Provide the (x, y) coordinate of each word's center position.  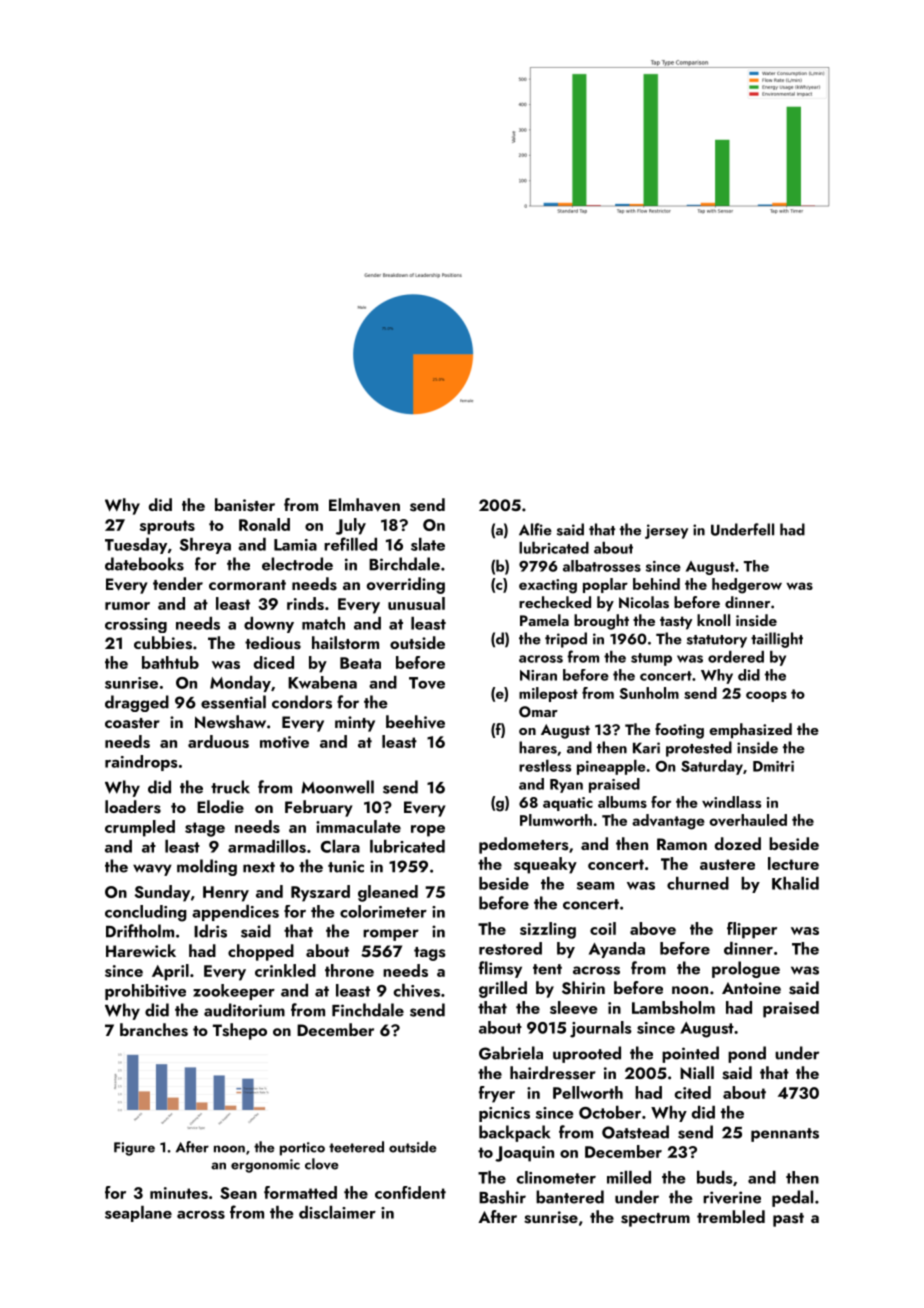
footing (679, 731)
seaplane (138, 1214)
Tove (427, 683)
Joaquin (524, 1154)
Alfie (535, 529)
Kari (646, 748)
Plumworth (556, 820)
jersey (666, 531)
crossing (136, 625)
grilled (503, 989)
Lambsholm (673, 1007)
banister (245, 505)
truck (230, 787)
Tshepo (240, 1031)
